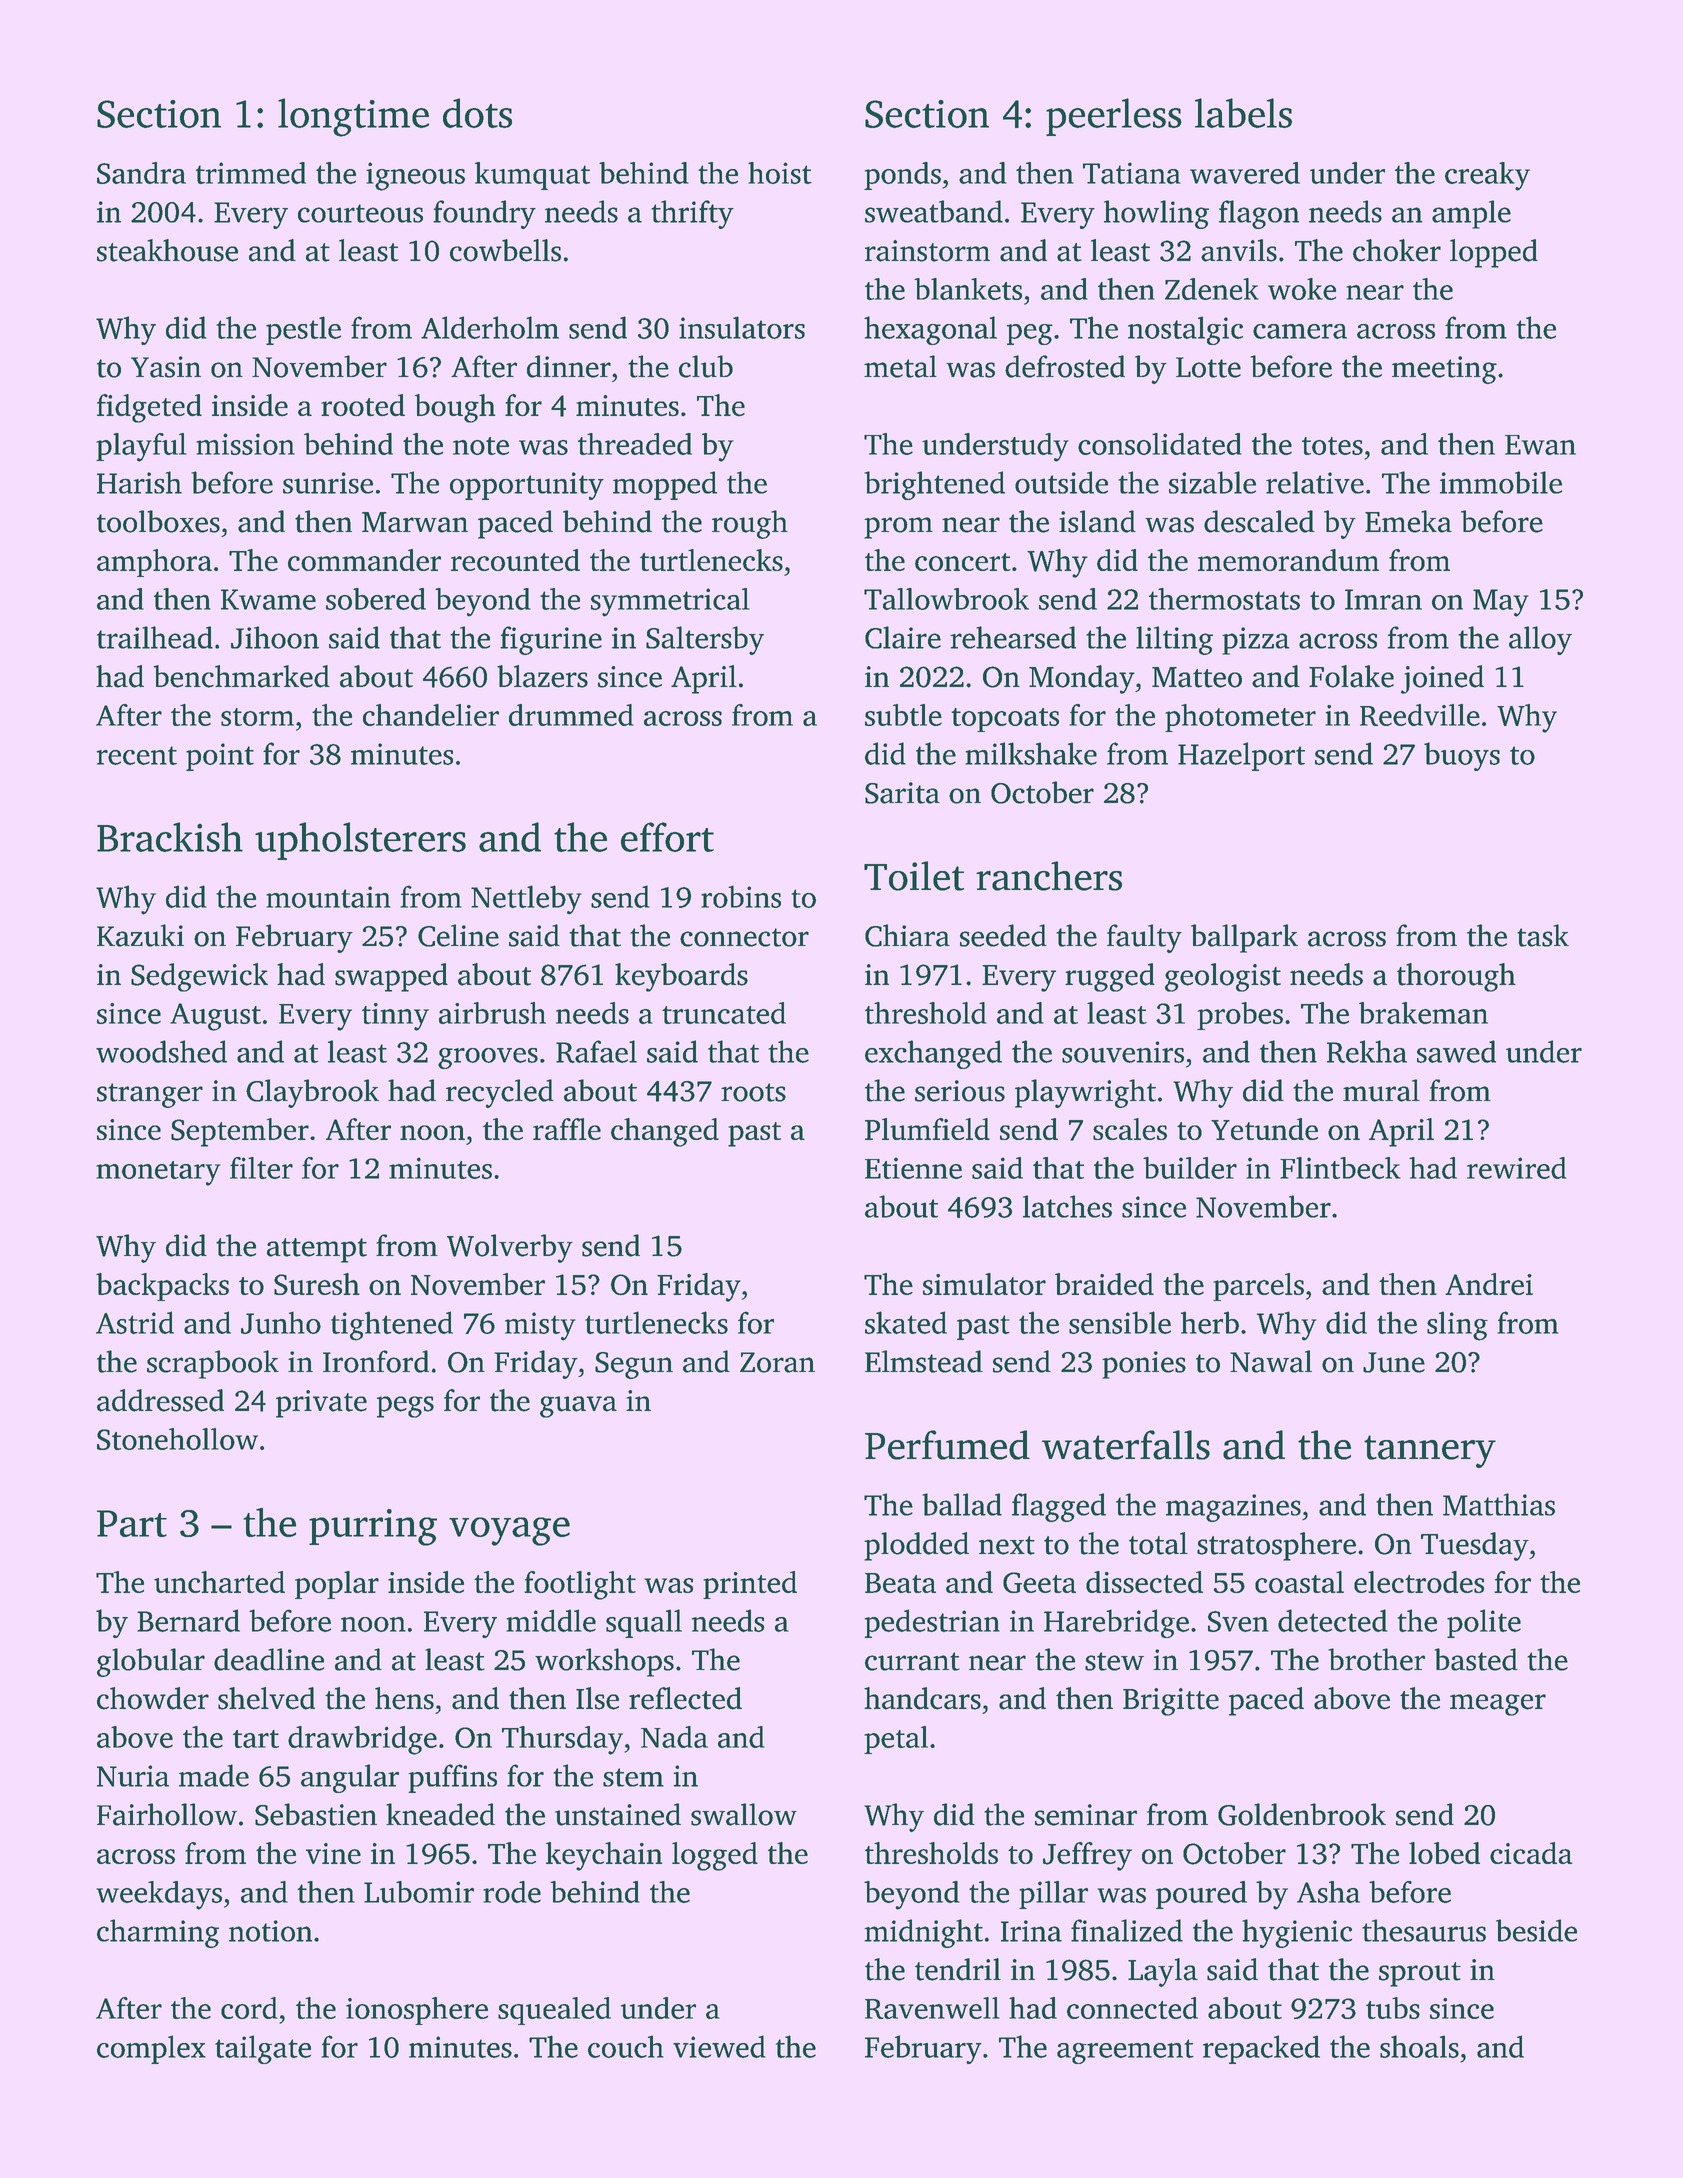 The width and height of the screenshot is (1683, 2178). I want to click on keychain, so click(604, 1856).
